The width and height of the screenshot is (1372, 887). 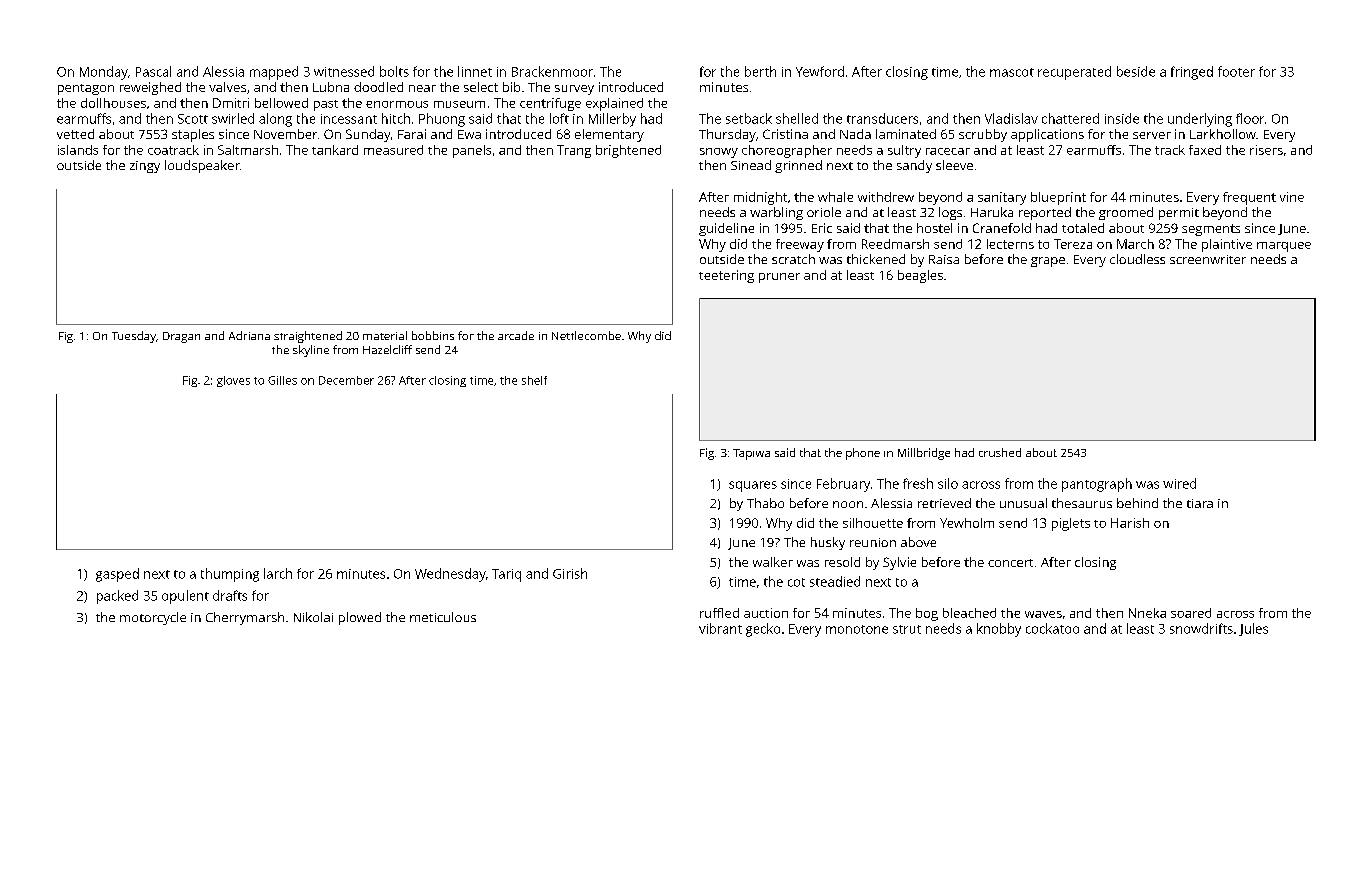 What do you see at coordinates (920, 276) in the screenshot?
I see `beagles` at bounding box center [920, 276].
